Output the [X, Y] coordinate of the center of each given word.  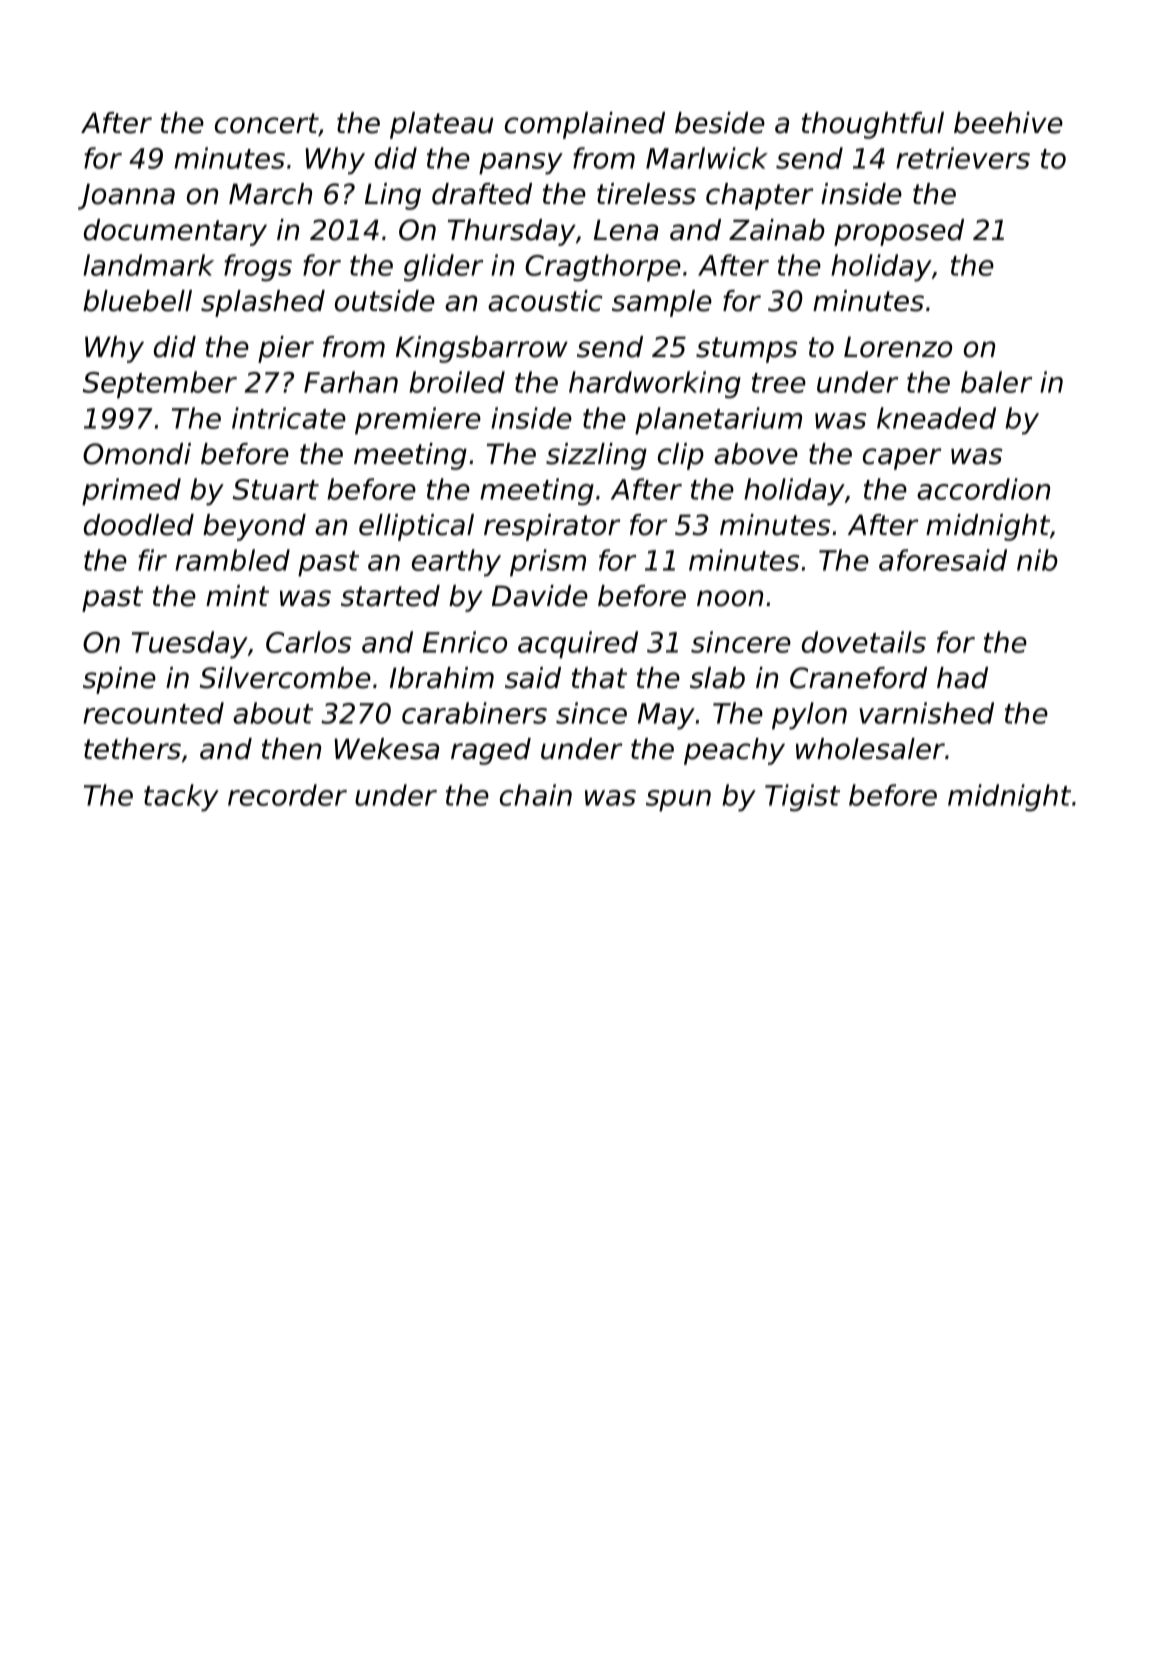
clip [681, 456]
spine [119, 680]
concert [267, 124]
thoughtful [873, 125]
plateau [441, 125]
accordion [983, 489]
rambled [232, 560]
